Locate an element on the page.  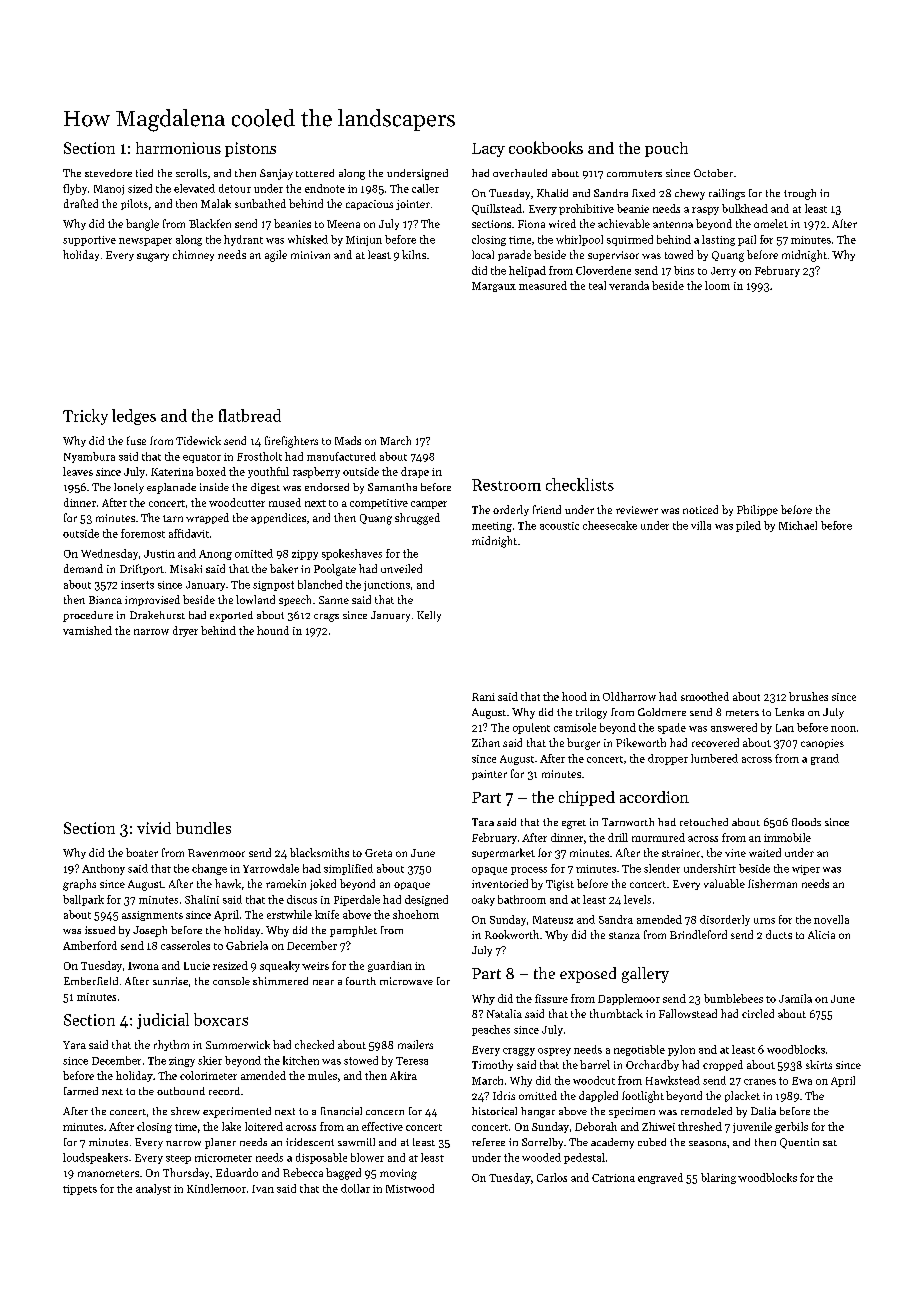
strainer is located at coordinates (681, 853).
